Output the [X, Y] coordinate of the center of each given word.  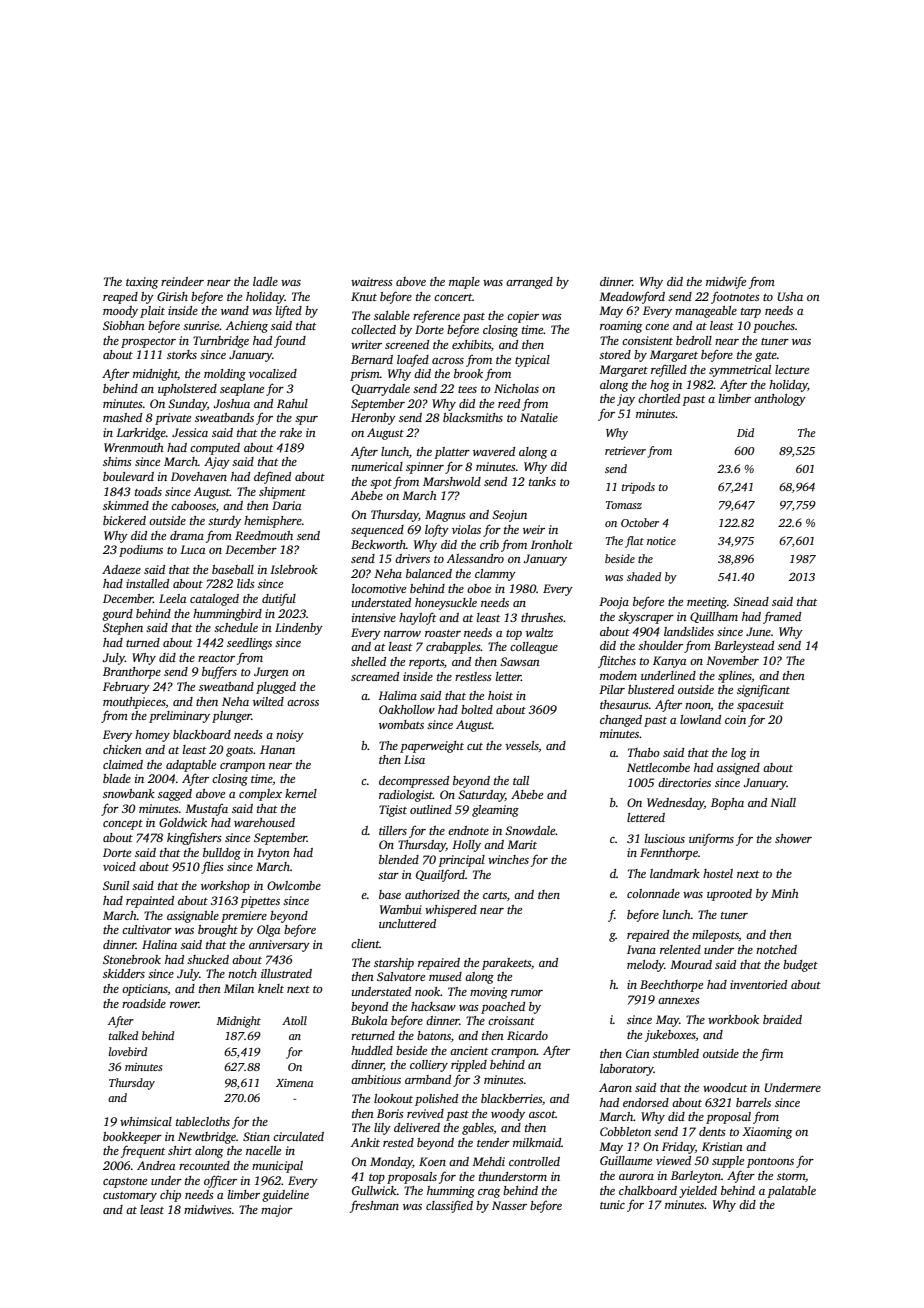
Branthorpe [132, 673]
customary [130, 1197]
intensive [374, 617]
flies [212, 867]
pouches [774, 327]
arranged [529, 283]
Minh [785, 893]
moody [120, 312]
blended [399, 859]
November [732, 660]
